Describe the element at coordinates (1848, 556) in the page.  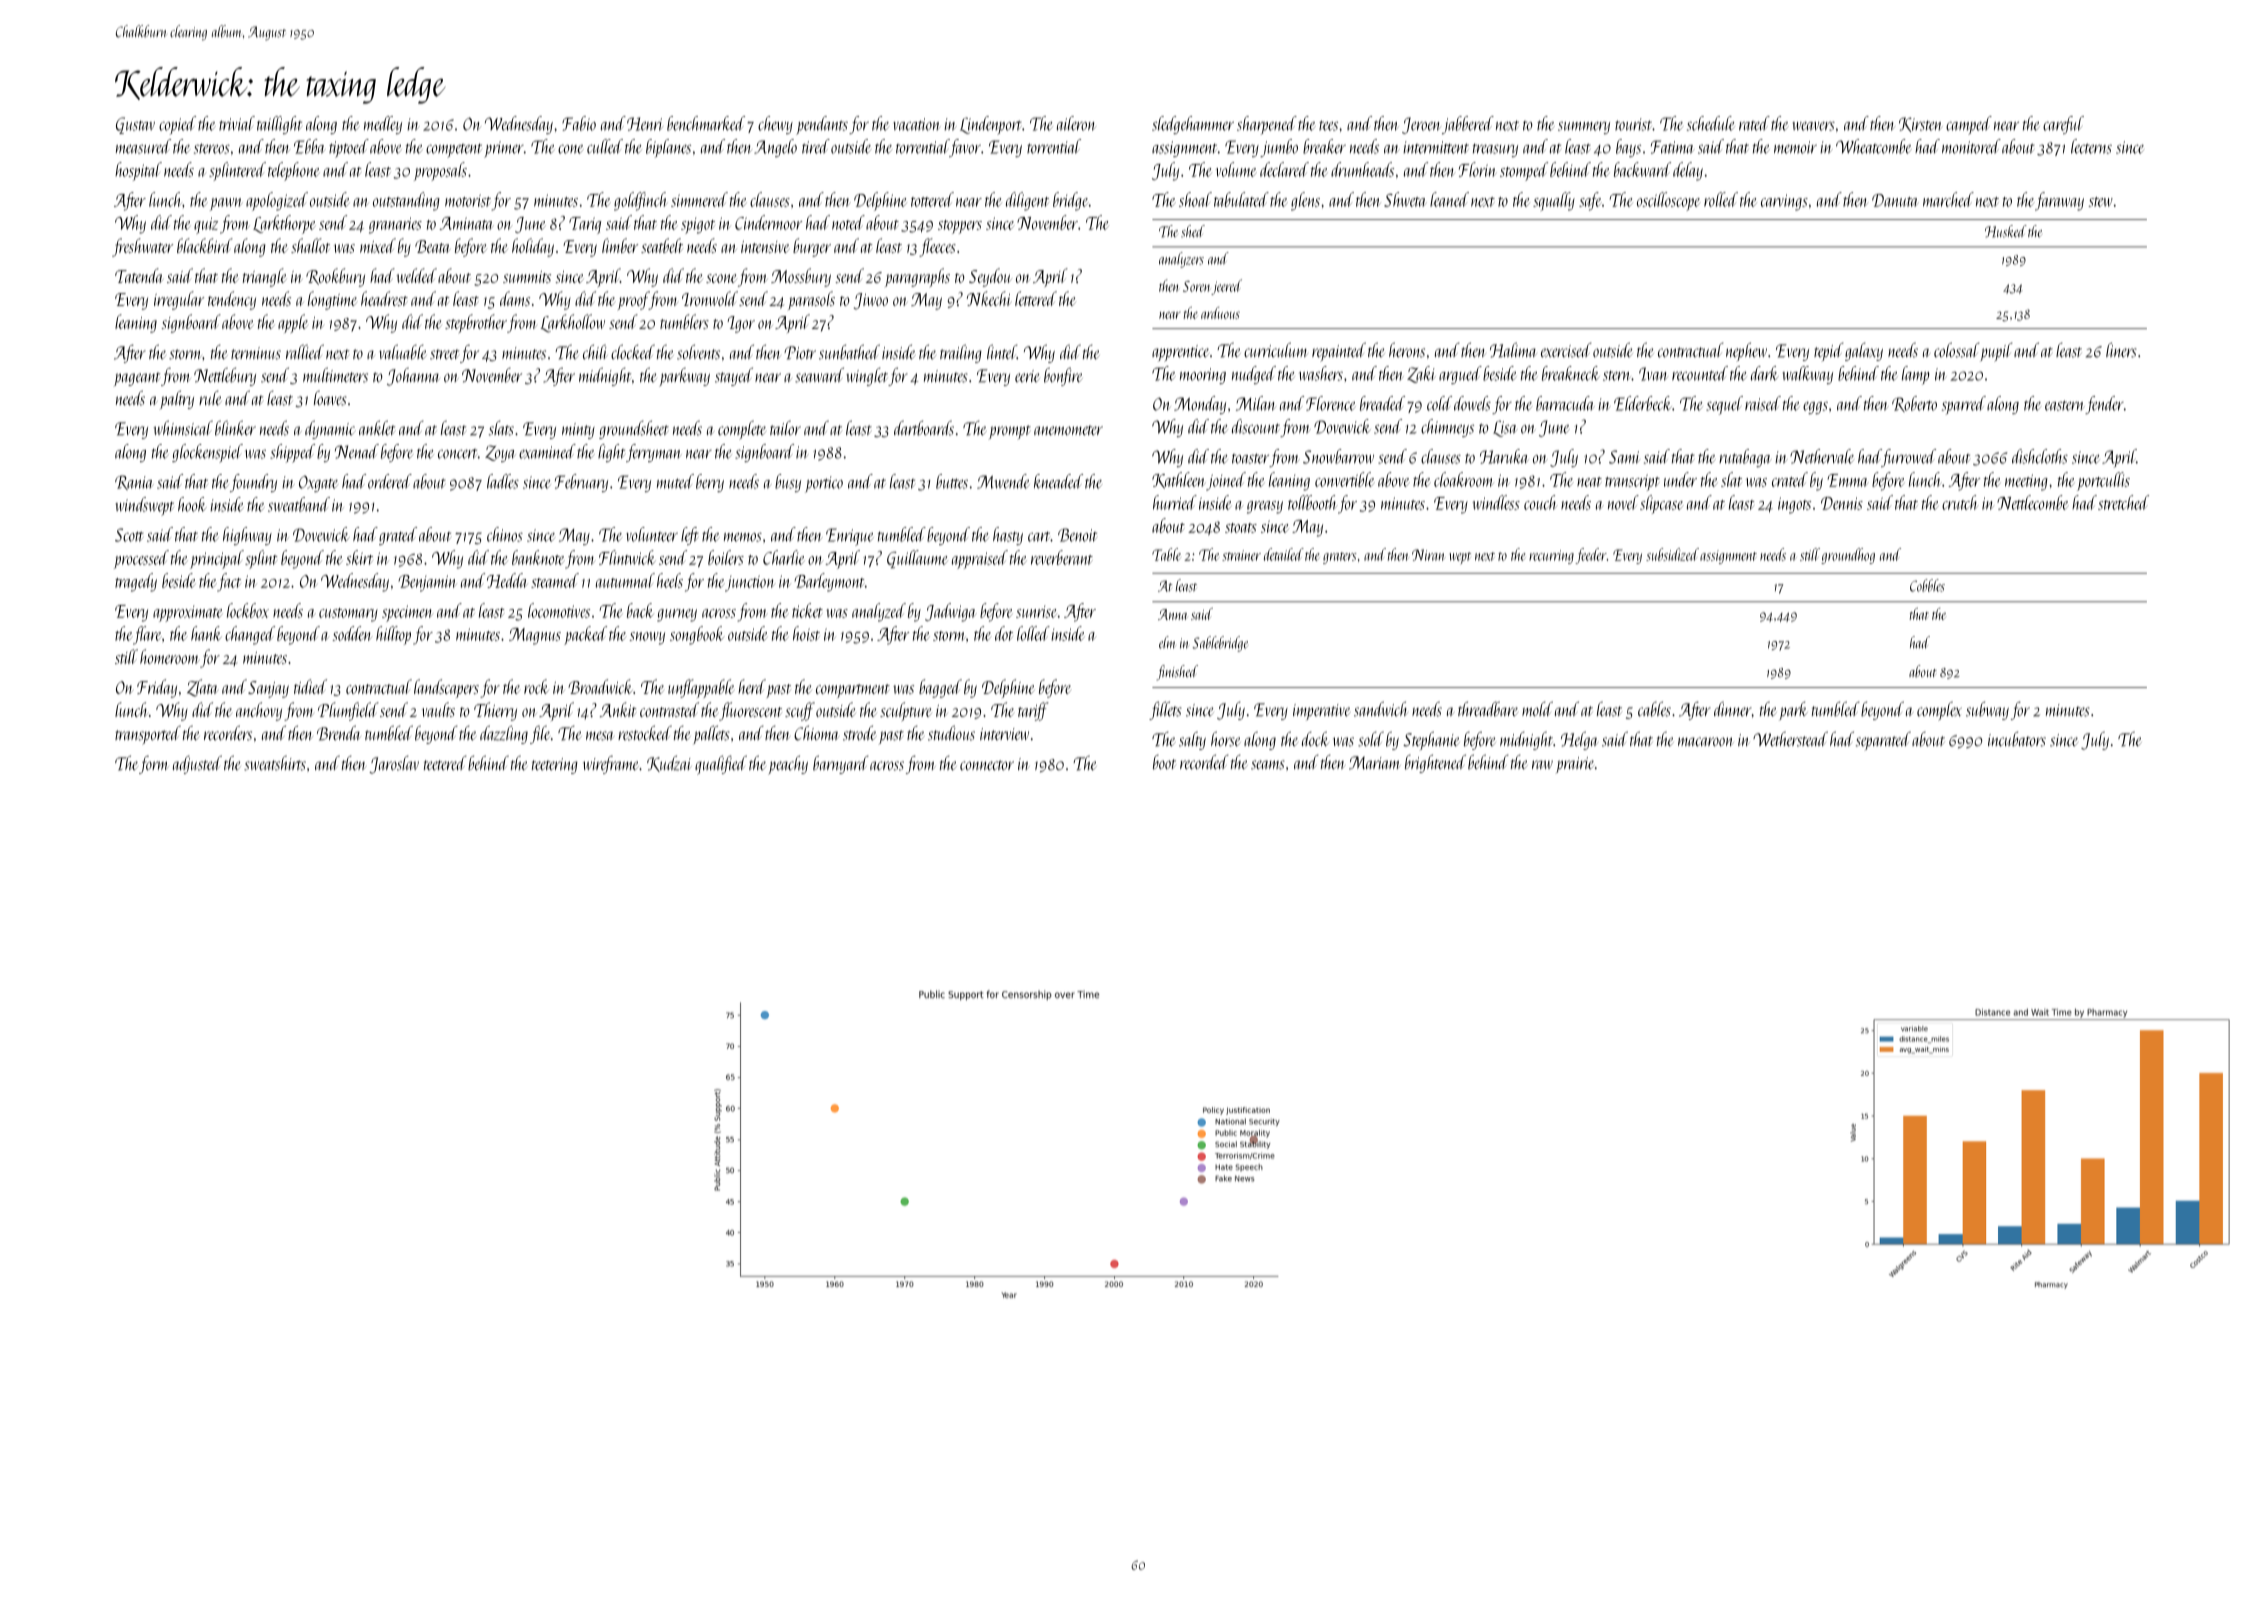
I see `groundhog` at that location.
